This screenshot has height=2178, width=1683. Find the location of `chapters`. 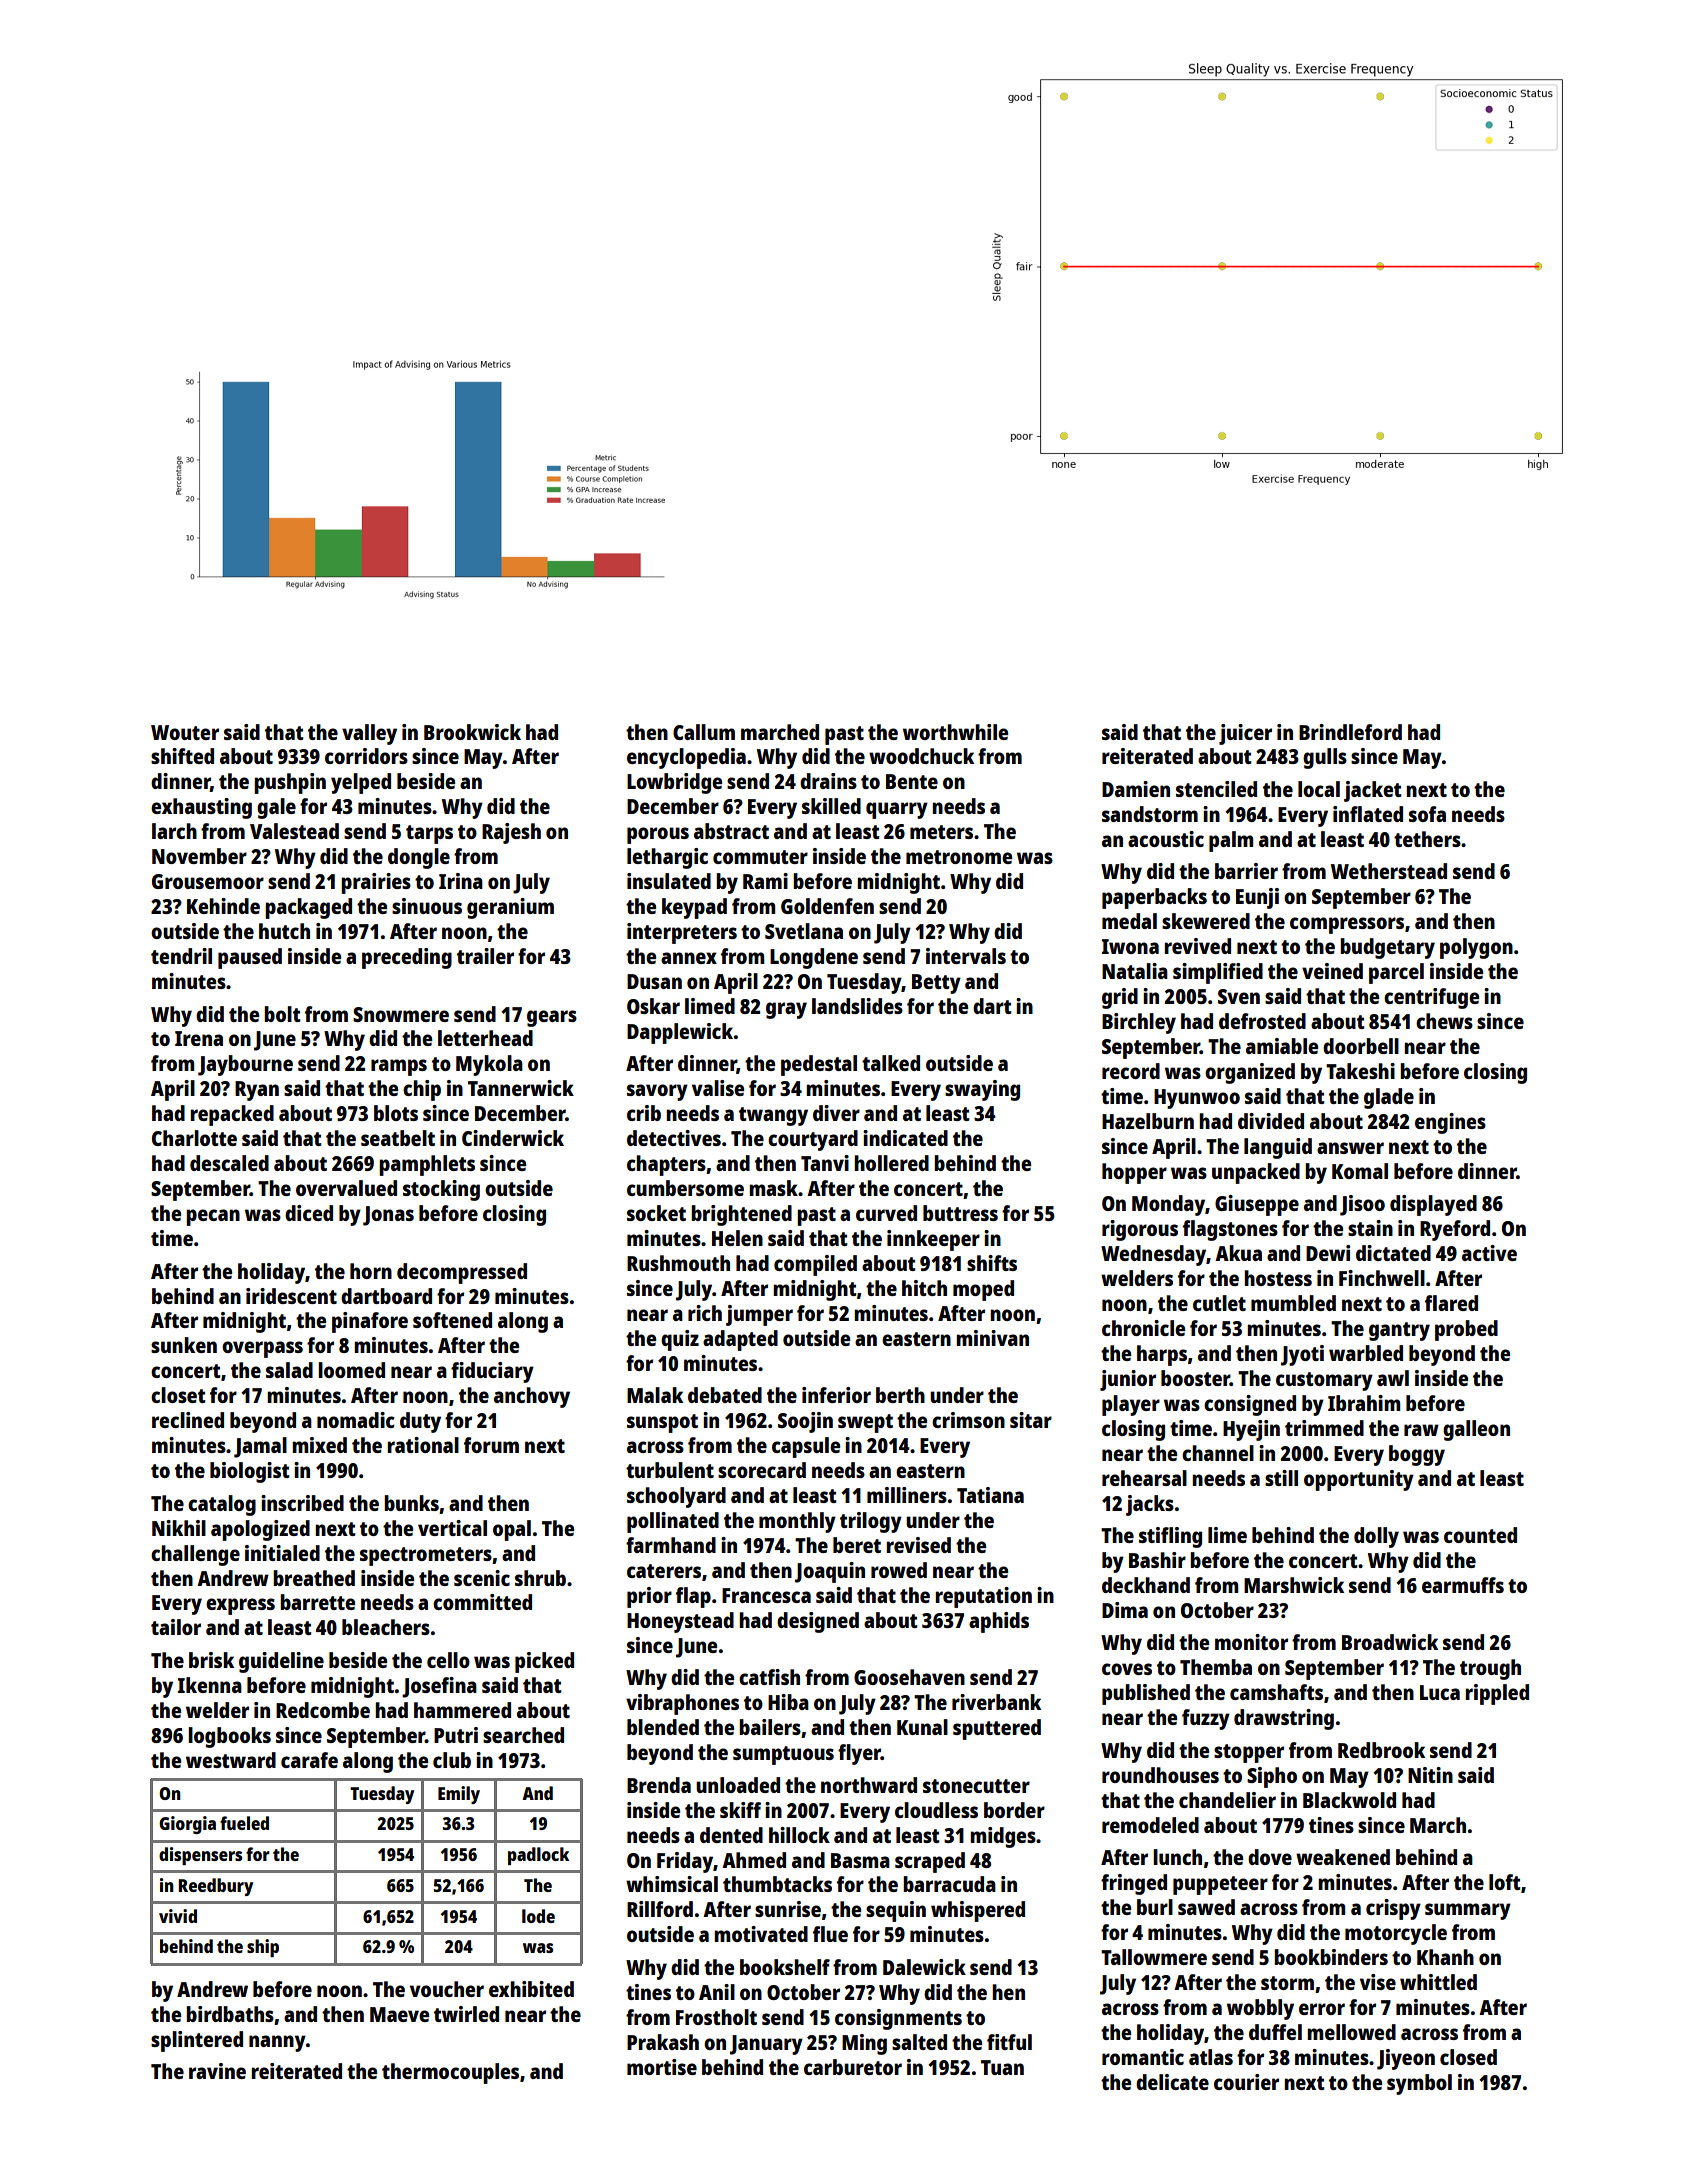

chapters is located at coordinates (666, 1165).
